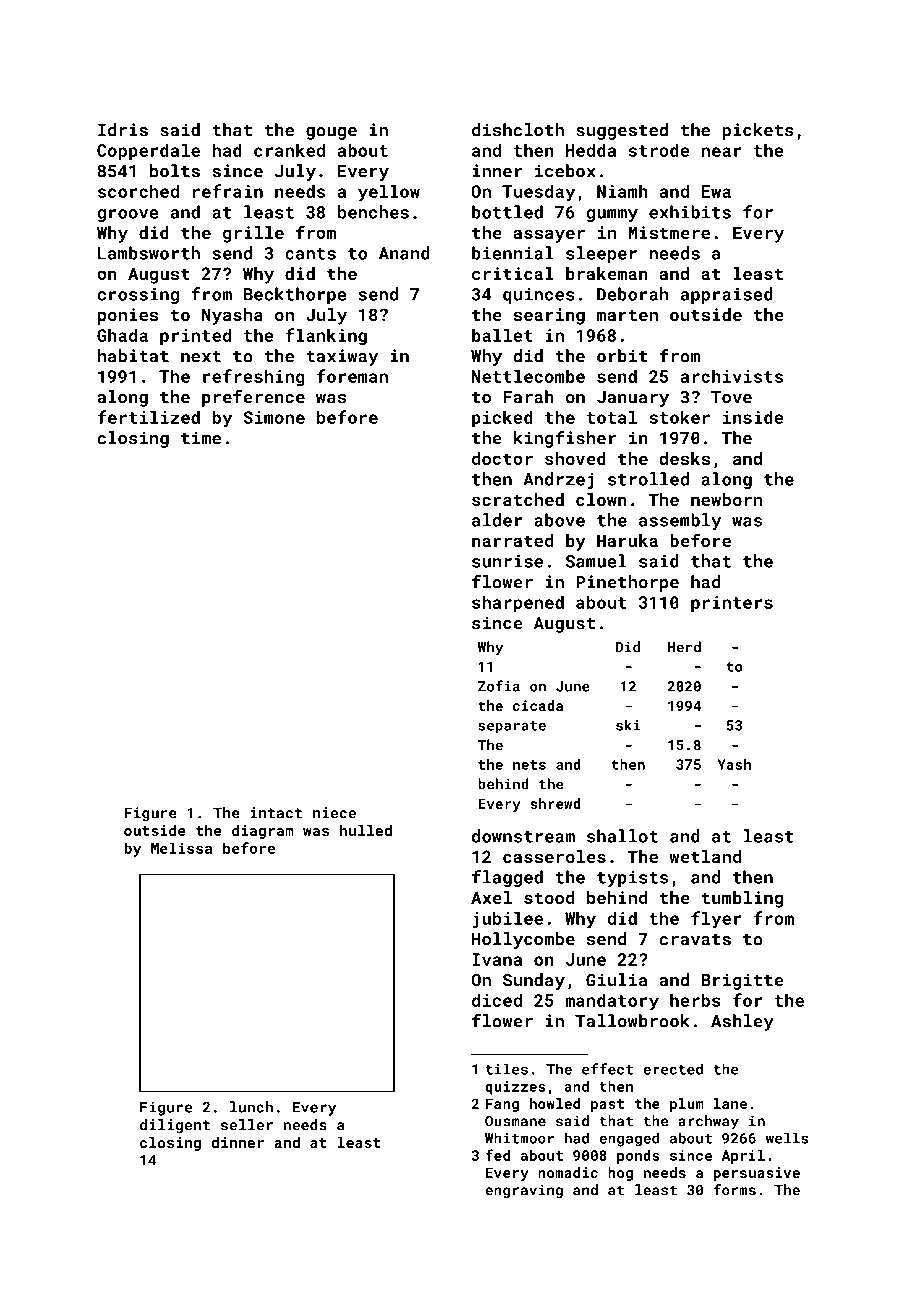 Image resolution: width=908 pixels, height=1316 pixels. What do you see at coordinates (123, 130) in the document?
I see `Idris` at bounding box center [123, 130].
